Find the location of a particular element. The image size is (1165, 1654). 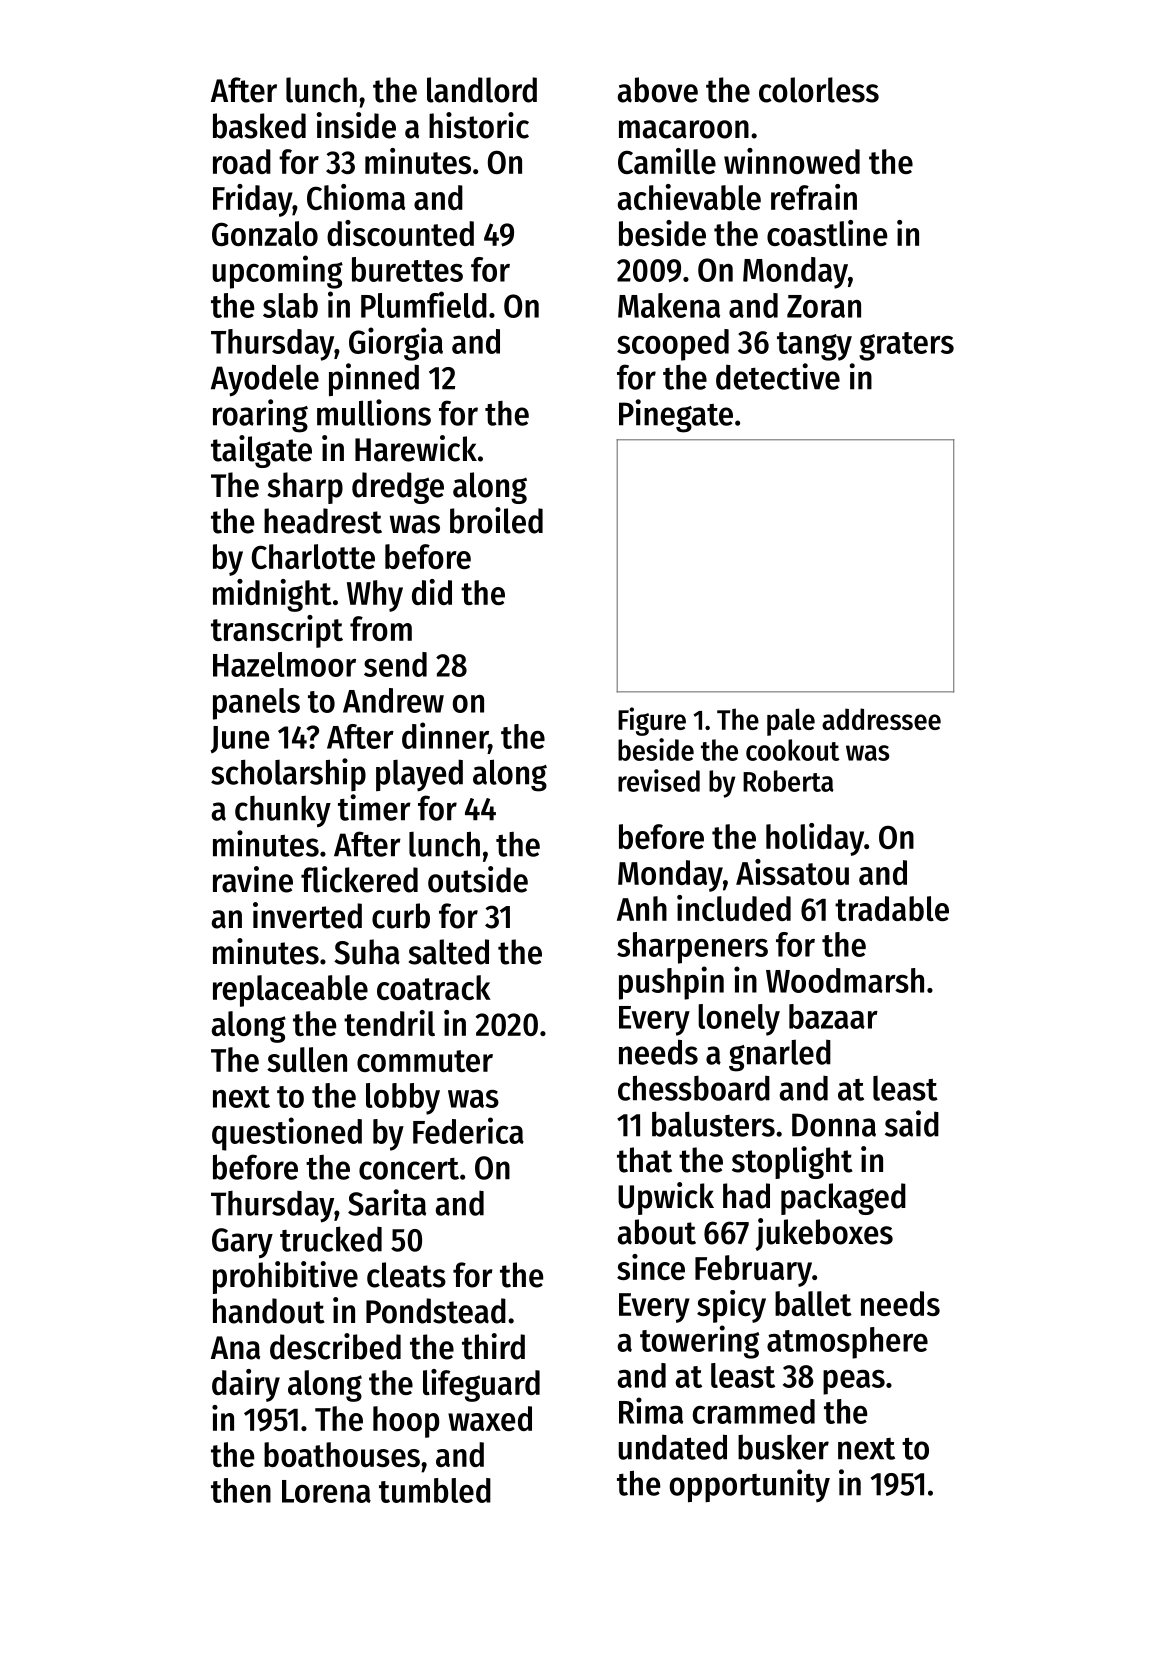

tumbled is located at coordinates (435, 1490).
